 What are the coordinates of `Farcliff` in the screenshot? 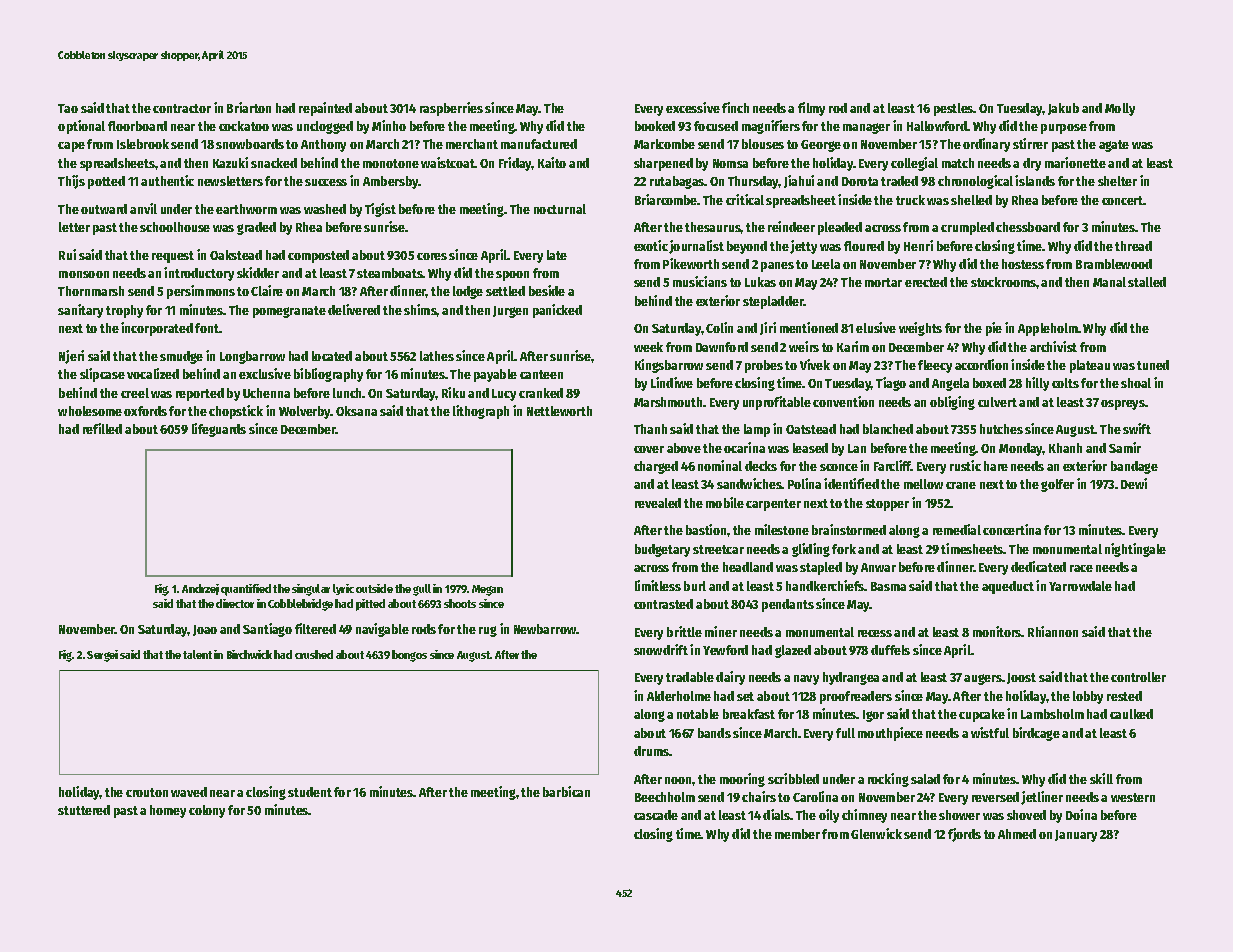 It's located at (893, 465).
